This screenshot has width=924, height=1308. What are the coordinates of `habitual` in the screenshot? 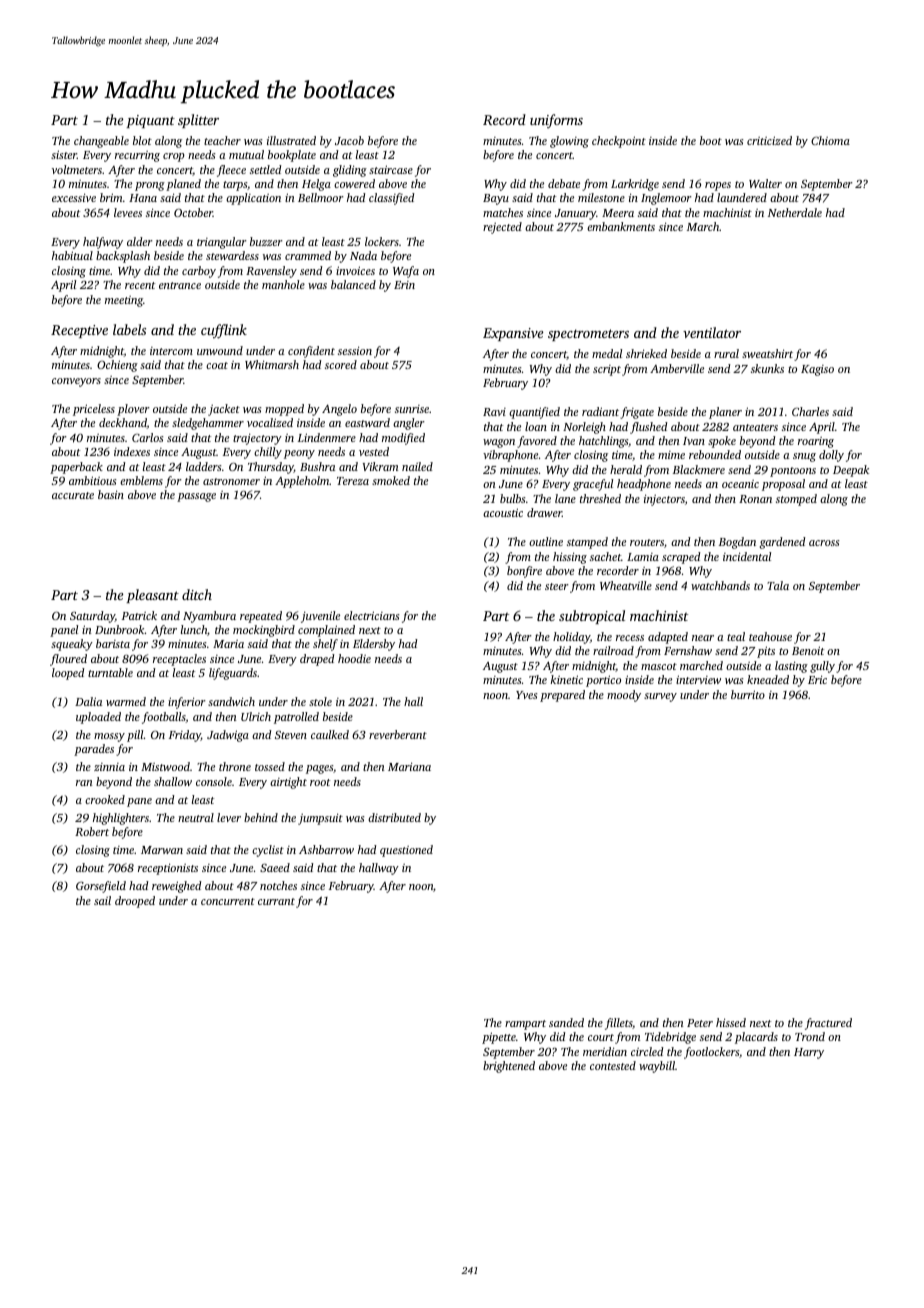 It's located at (72, 255).
